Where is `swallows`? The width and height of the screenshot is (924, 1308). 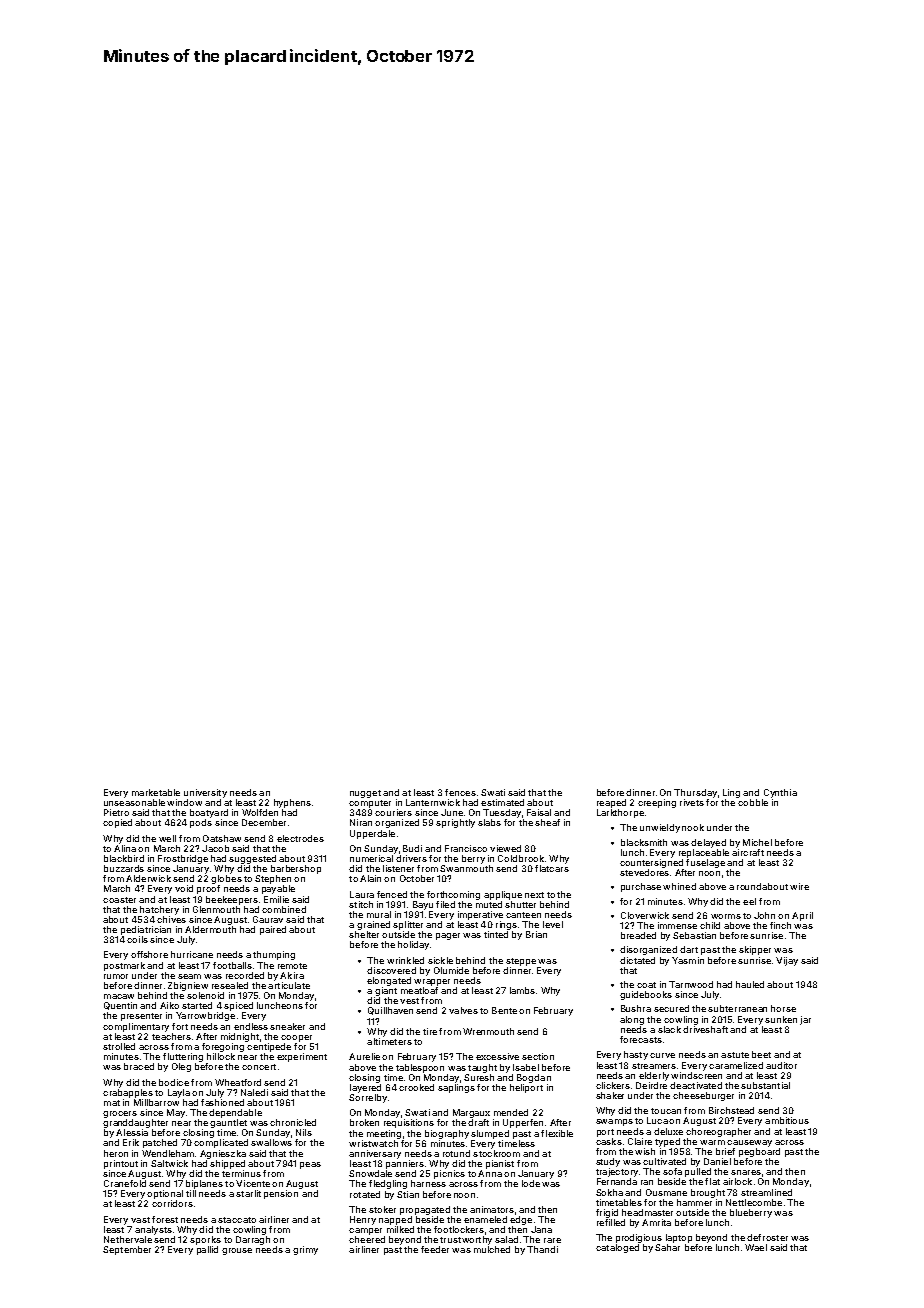 swallows is located at coordinates (271, 1142).
